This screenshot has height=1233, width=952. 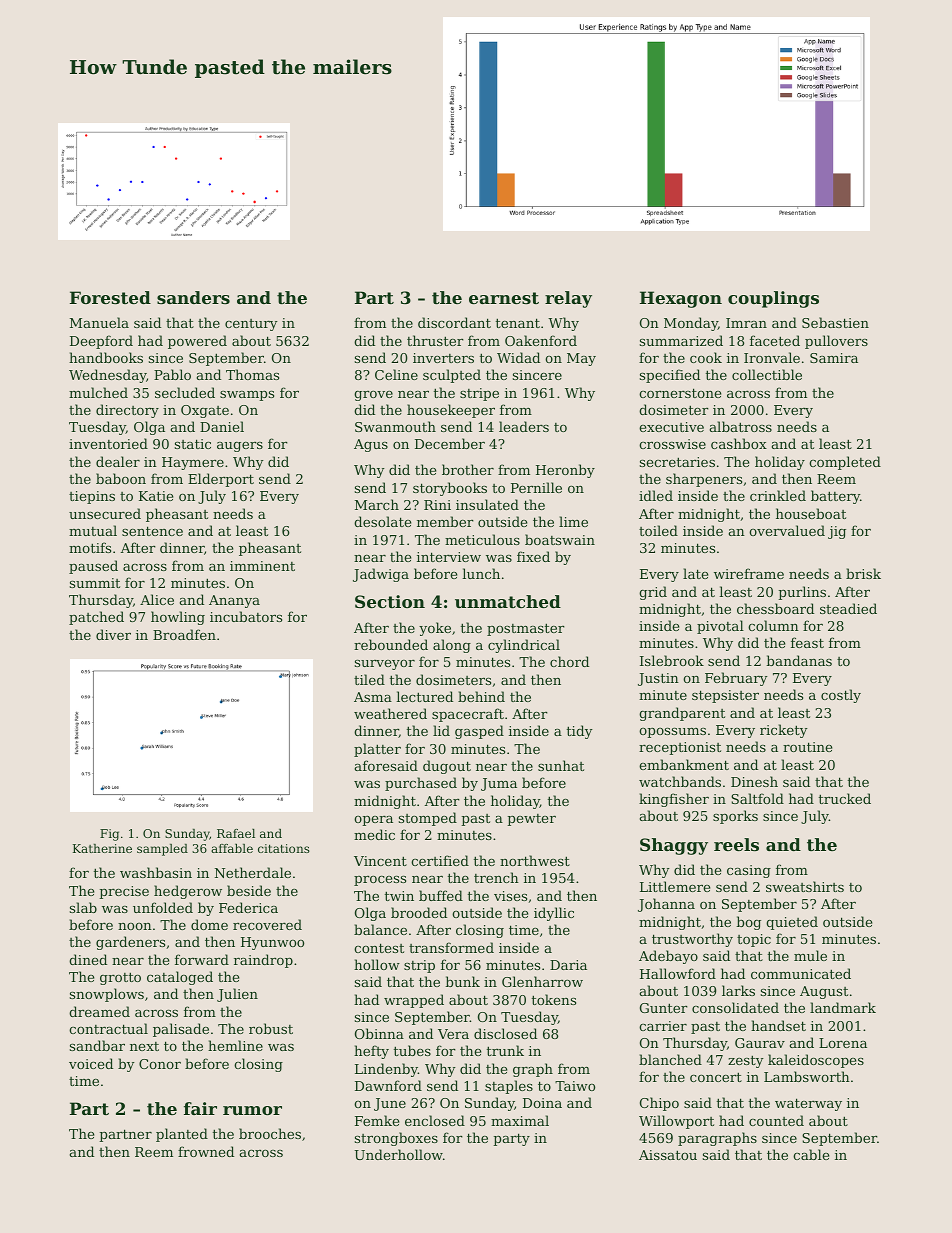 I want to click on wireframe, so click(x=749, y=573).
